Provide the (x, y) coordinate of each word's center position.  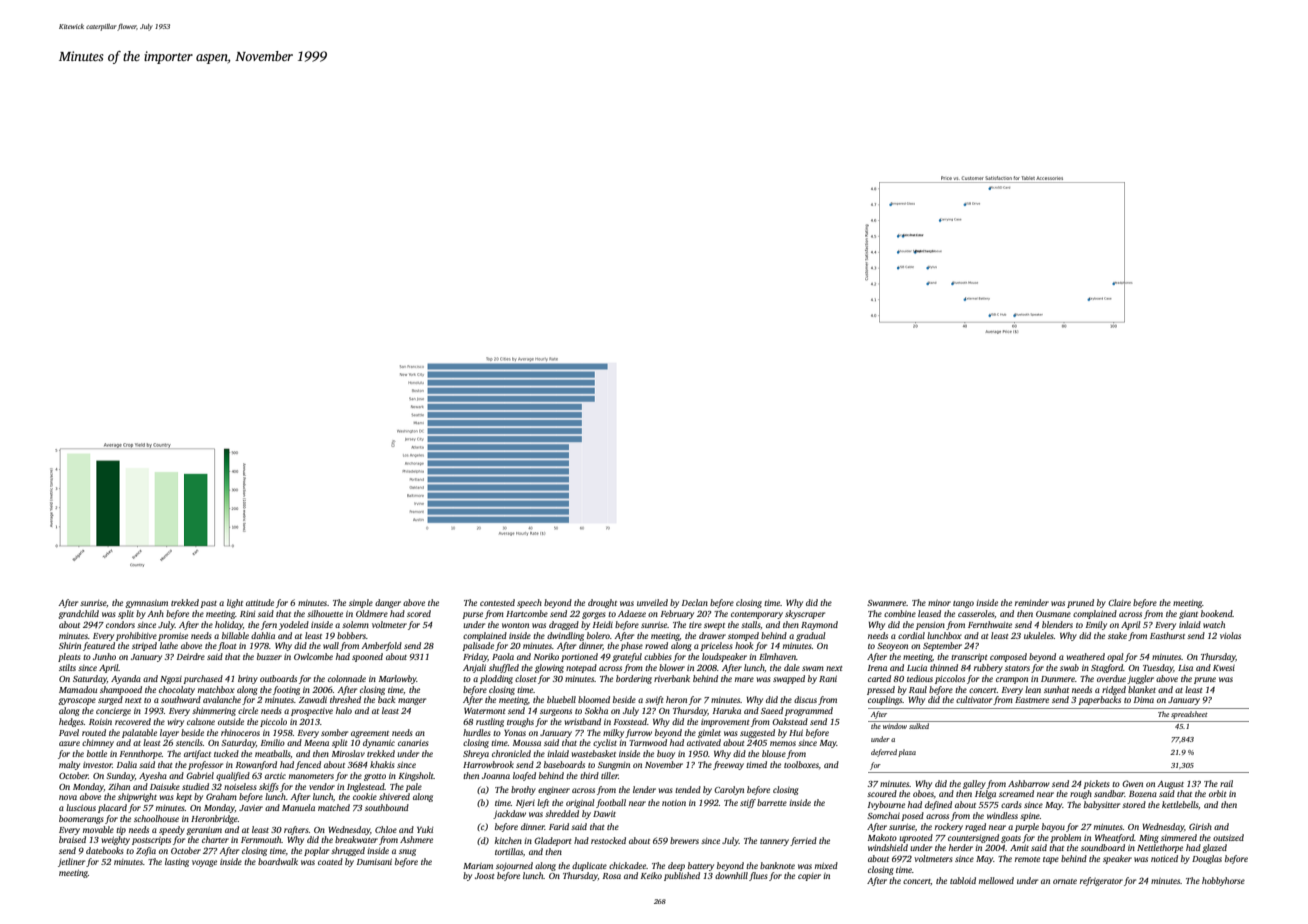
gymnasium (146, 604)
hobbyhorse (1223, 881)
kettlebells (1180, 805)
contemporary (757, 615)
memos (783, 743)
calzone (201, 721)
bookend (1217, 613)
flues (758, 876)
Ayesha (153, 776)
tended (688, 789)
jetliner (71, 862)
